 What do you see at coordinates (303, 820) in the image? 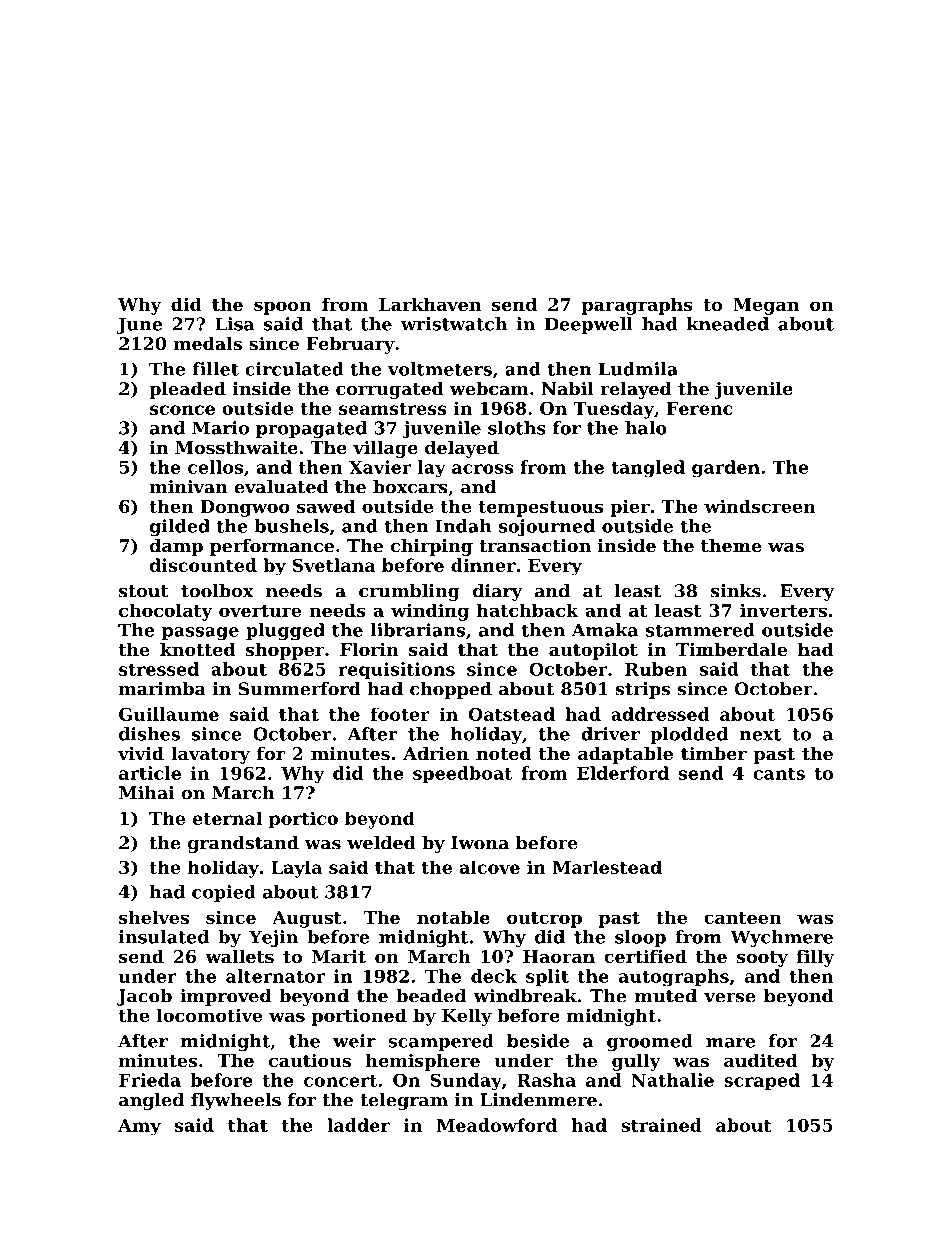
I see `portico` at bounding box center [303, 820].
